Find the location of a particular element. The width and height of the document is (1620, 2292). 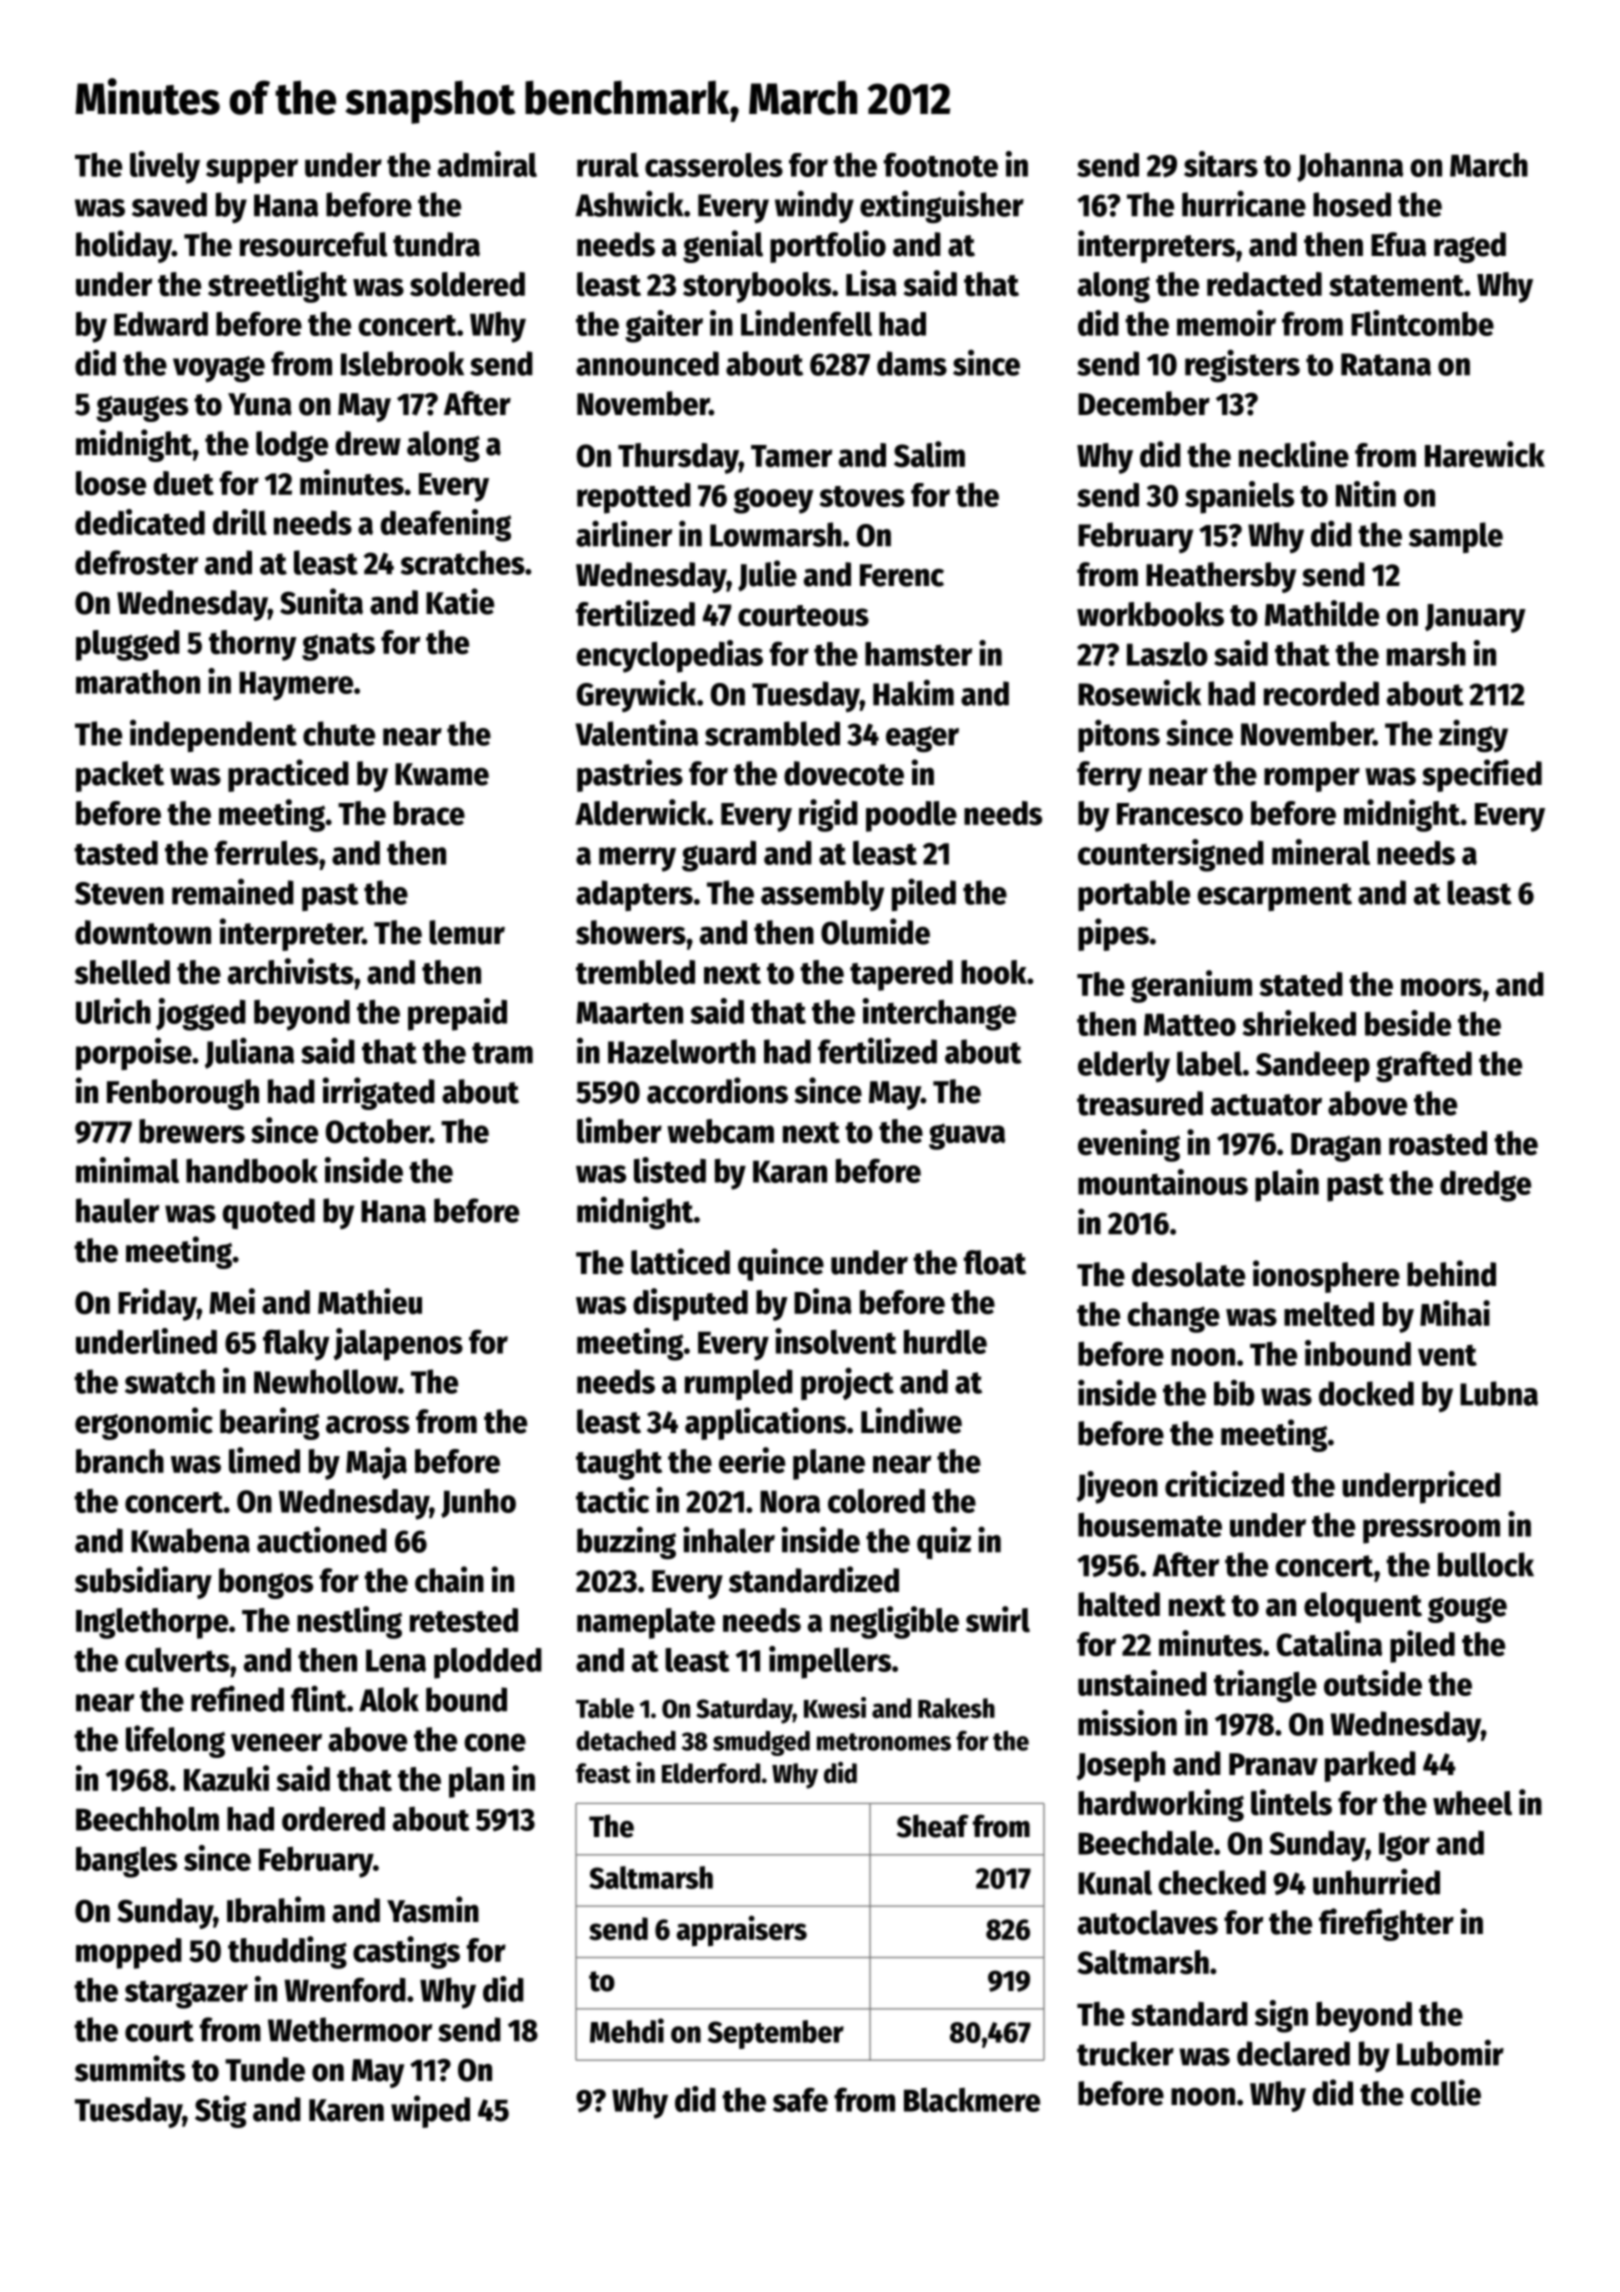

admiral is located at coordinates (487, 164).
